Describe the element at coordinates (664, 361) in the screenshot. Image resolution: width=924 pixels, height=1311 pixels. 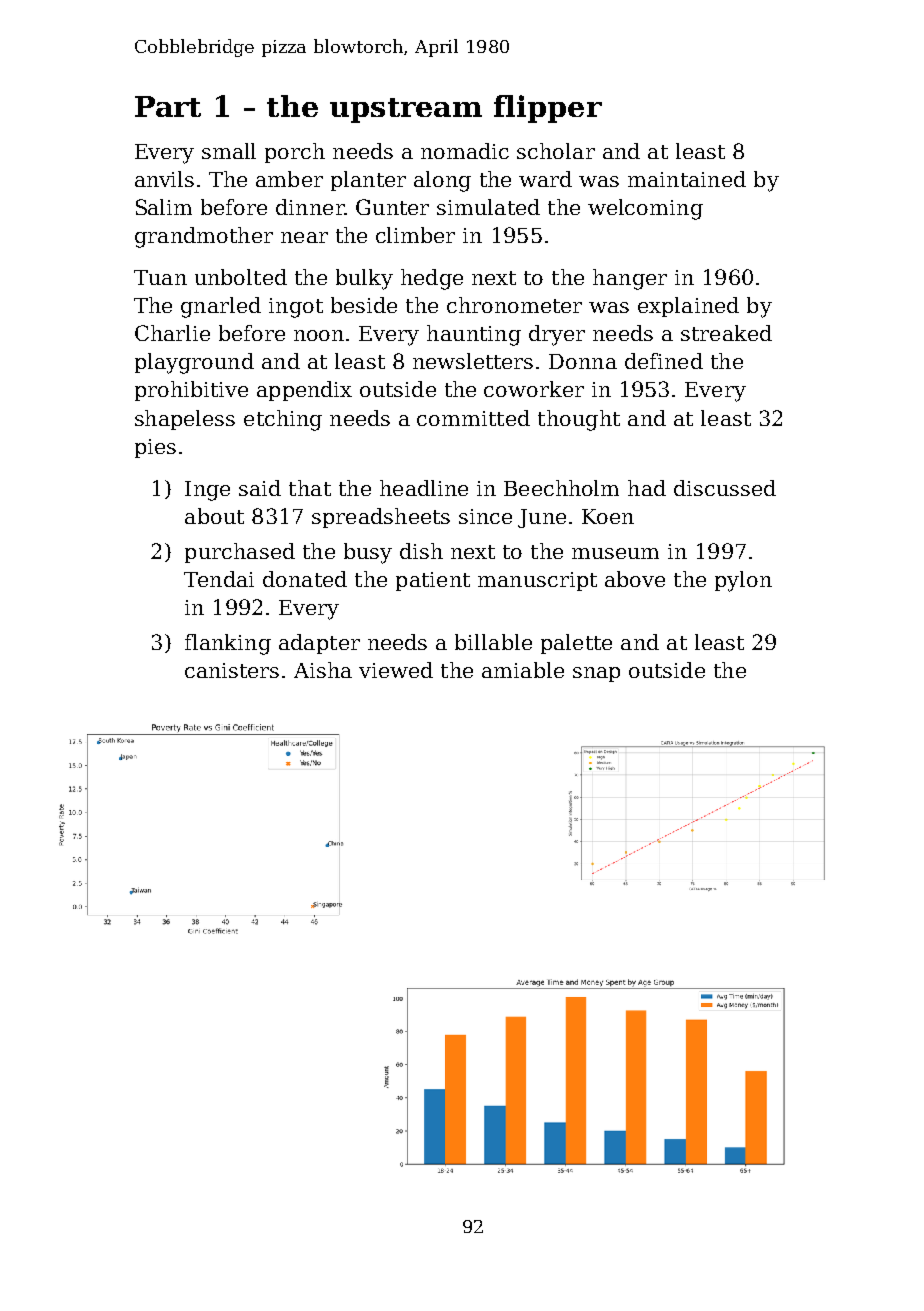
I see `defined` at that location.
